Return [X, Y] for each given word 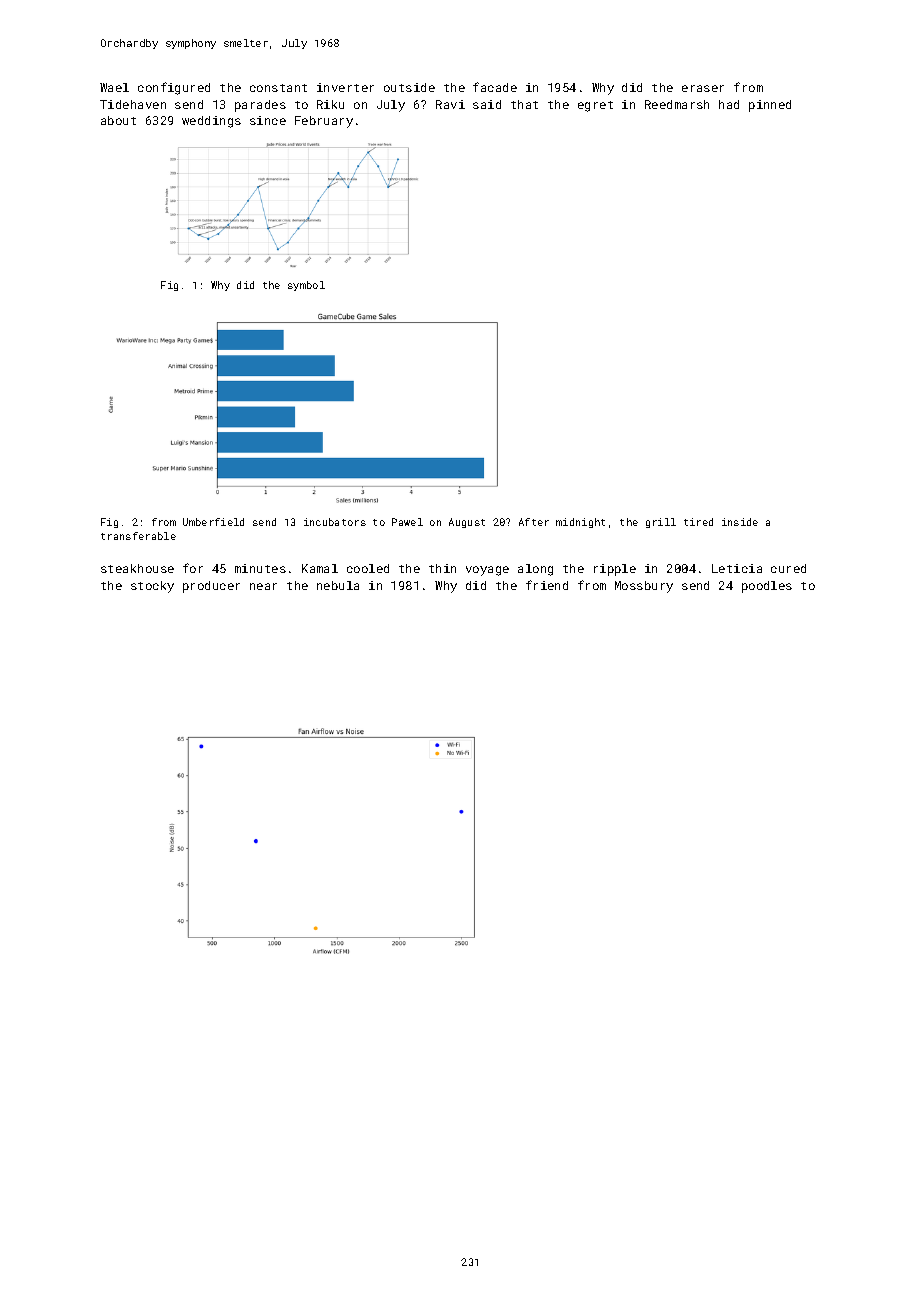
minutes [260, 568]
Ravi [450, 104]
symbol [306, 286]
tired [698, 522]
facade [495, 87]
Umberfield [213, 522]
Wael [114, 87]
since [268, 120]
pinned [770, 106]
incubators [335, 522]
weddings [211, 122]
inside [740, 522]
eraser [703, 88]
